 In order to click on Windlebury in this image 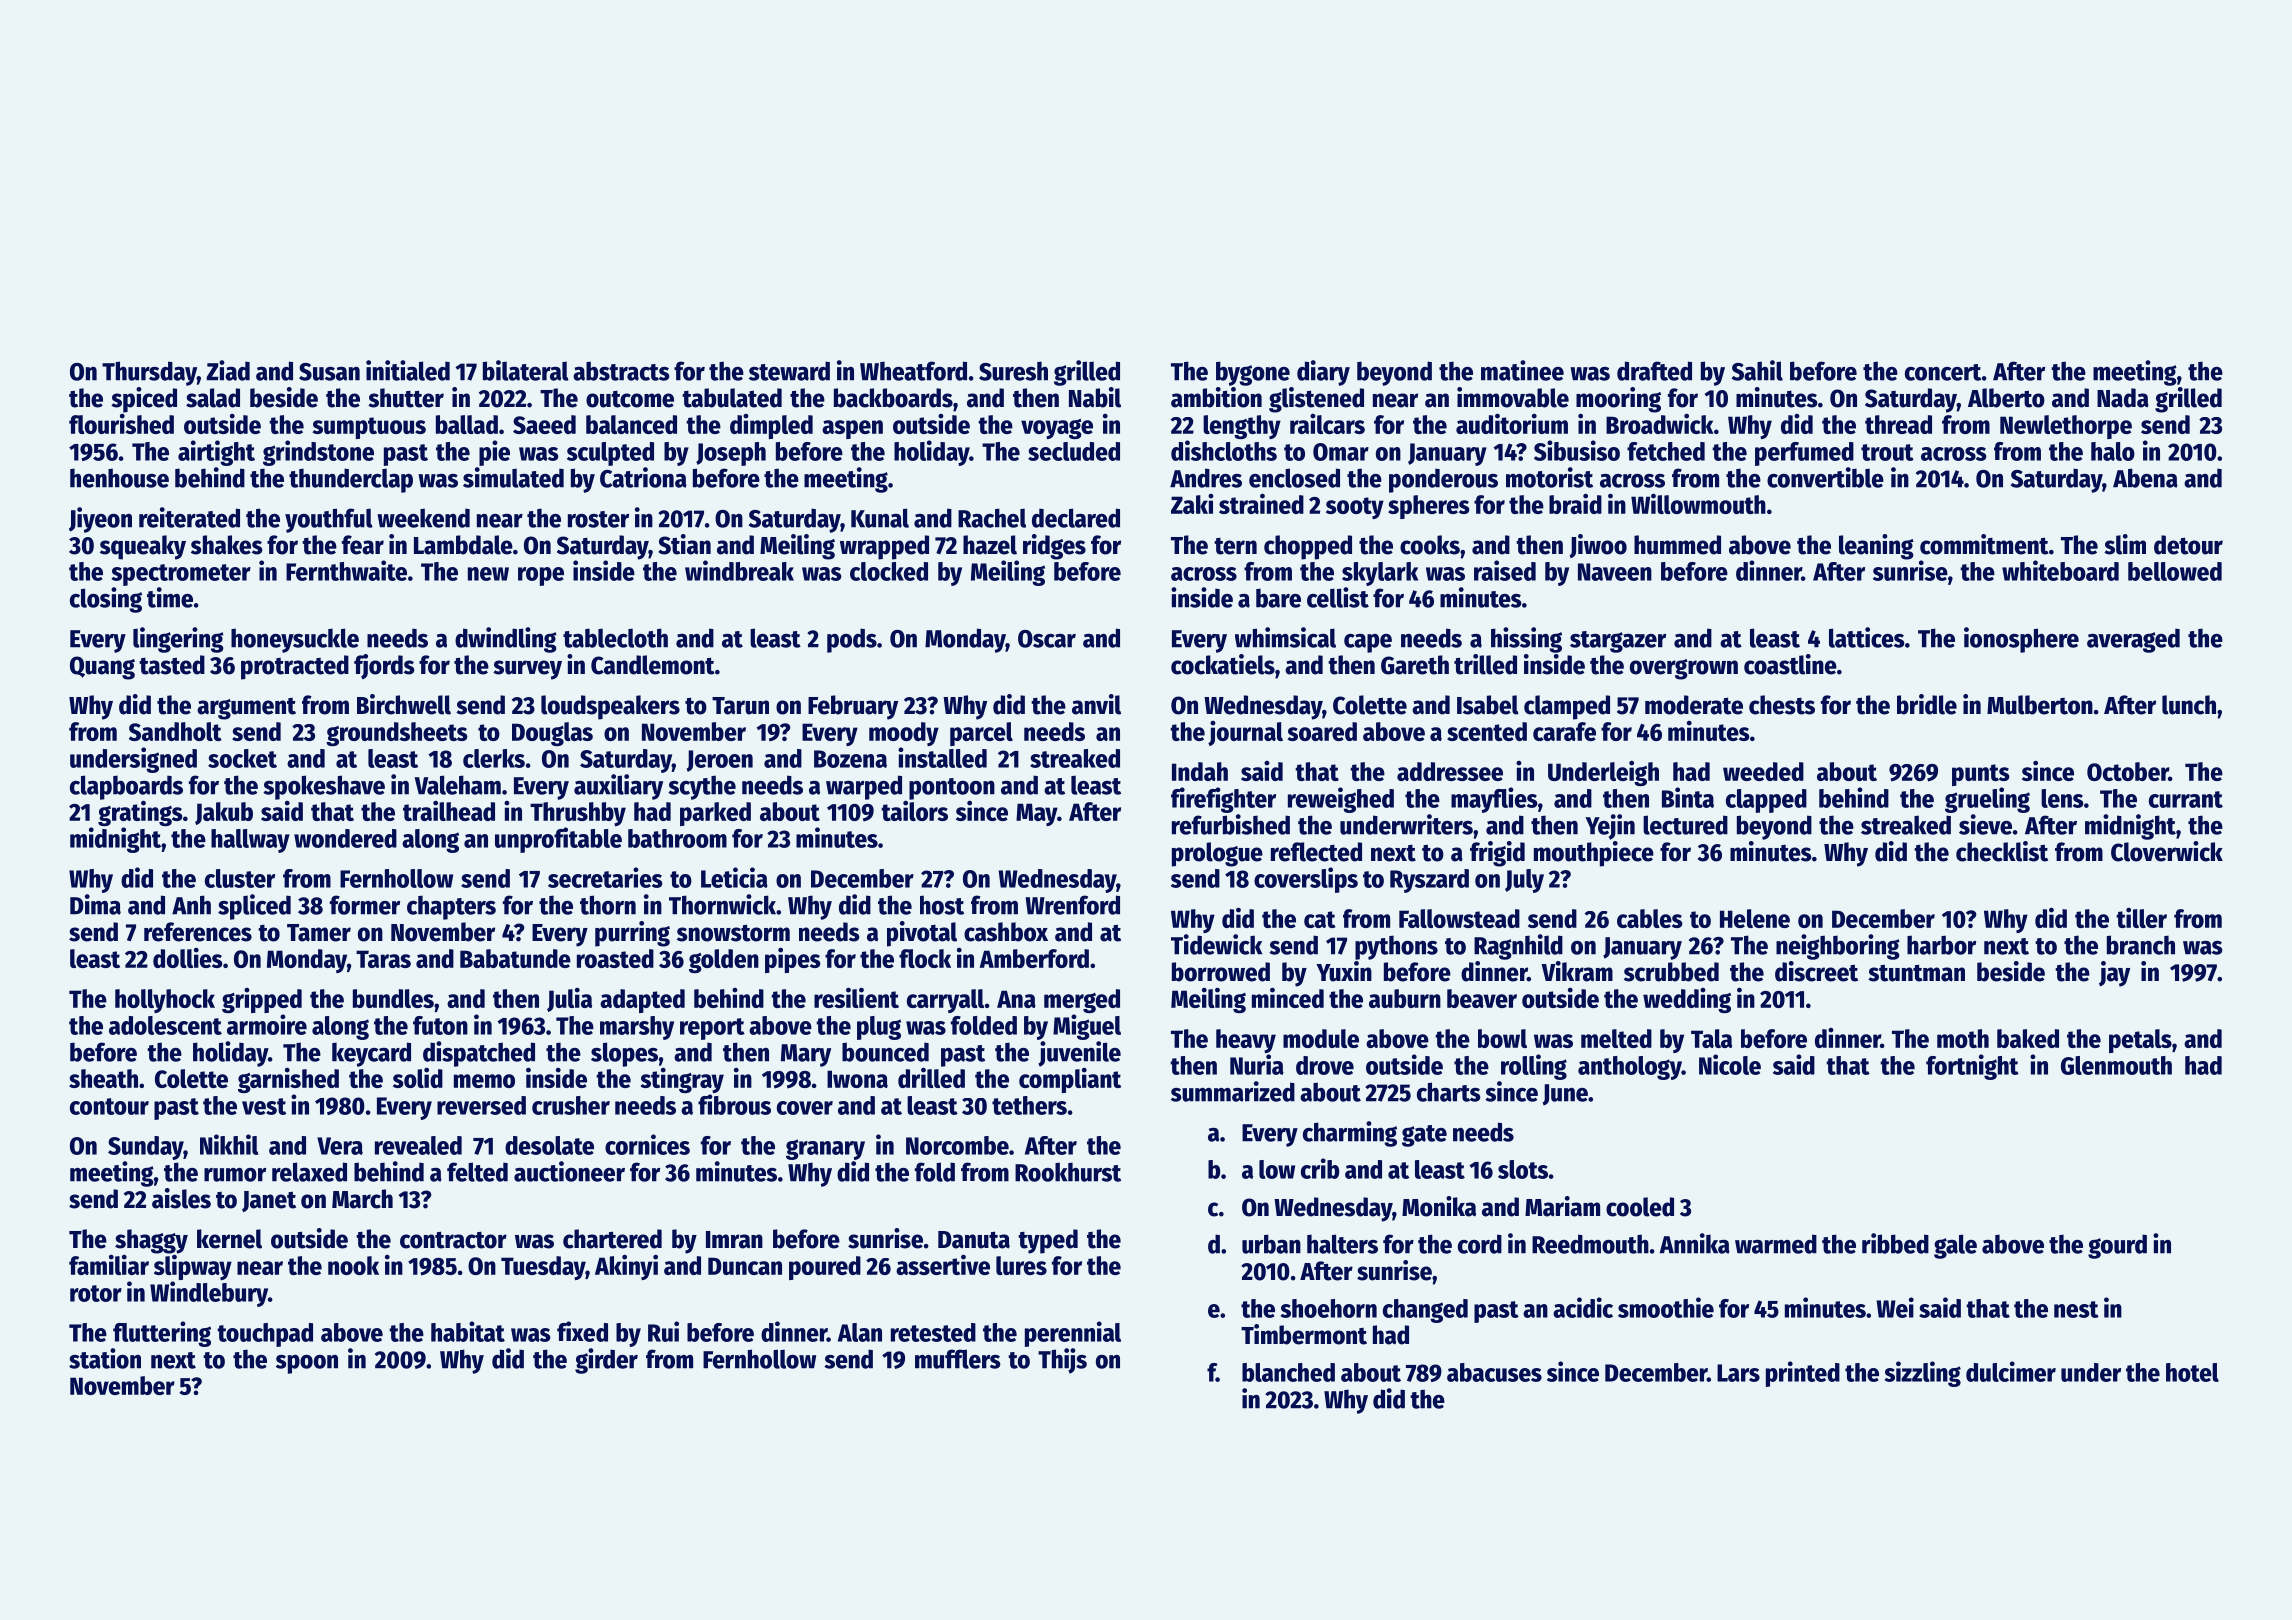, I will do `click(209, 1294)`.
